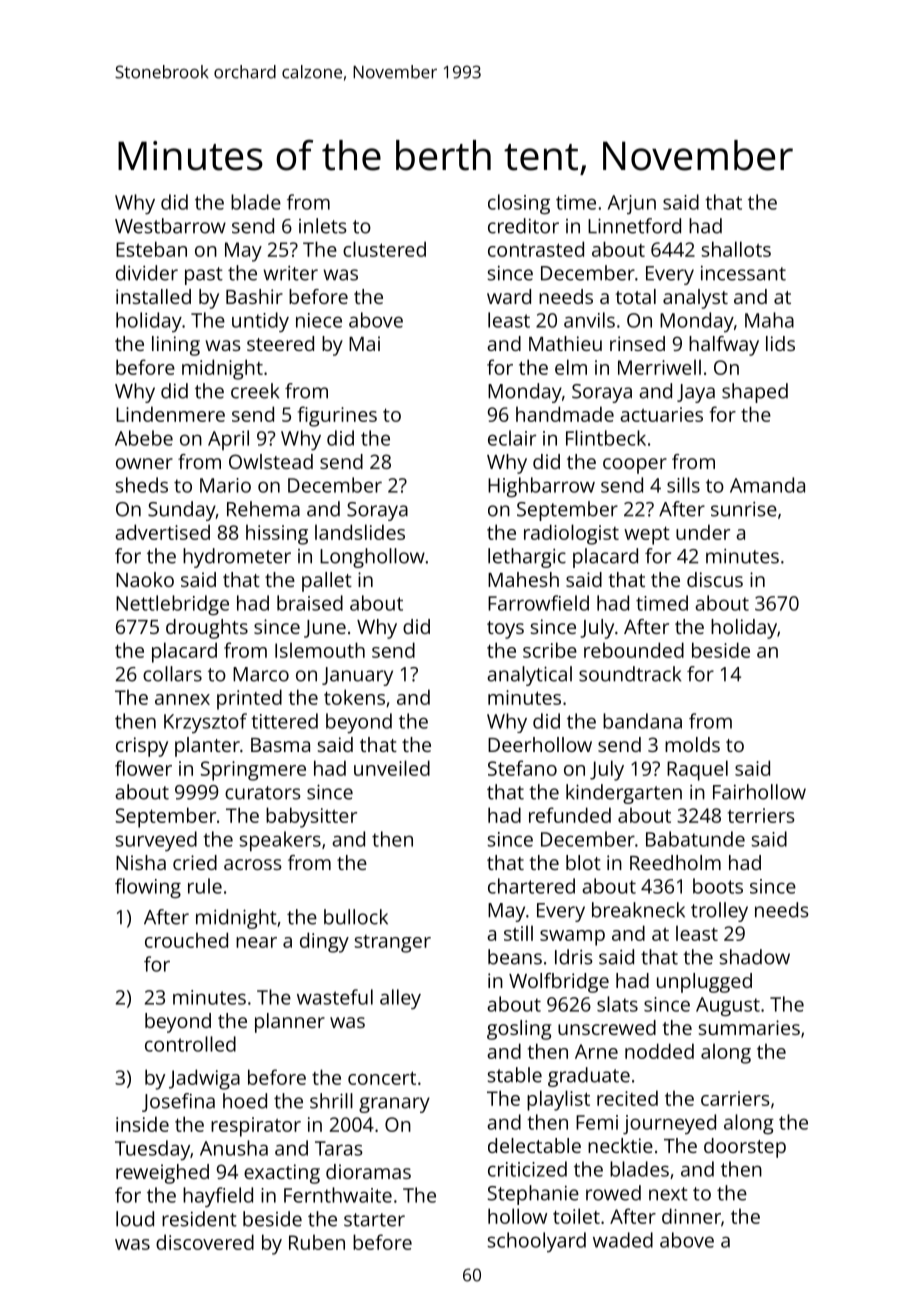 This screenshot has height=1311, width=924. What do you see at coordinates (218, 1197) in the screenshot?
I see `hayfield` at bounding box center [218, 1197].
